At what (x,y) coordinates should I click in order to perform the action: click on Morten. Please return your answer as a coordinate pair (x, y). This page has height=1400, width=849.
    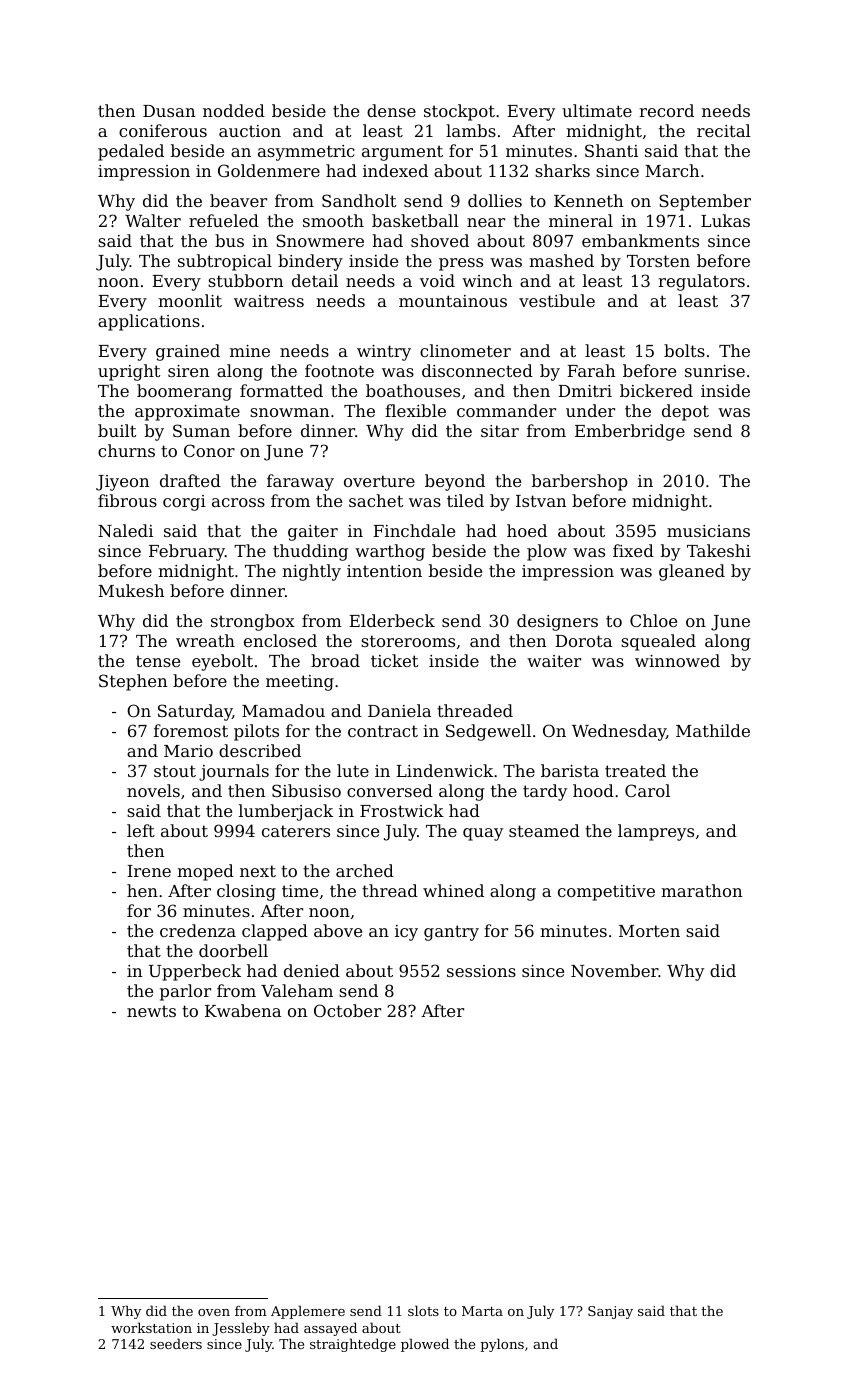
    Looking at the image, I should click on (649, 931).
